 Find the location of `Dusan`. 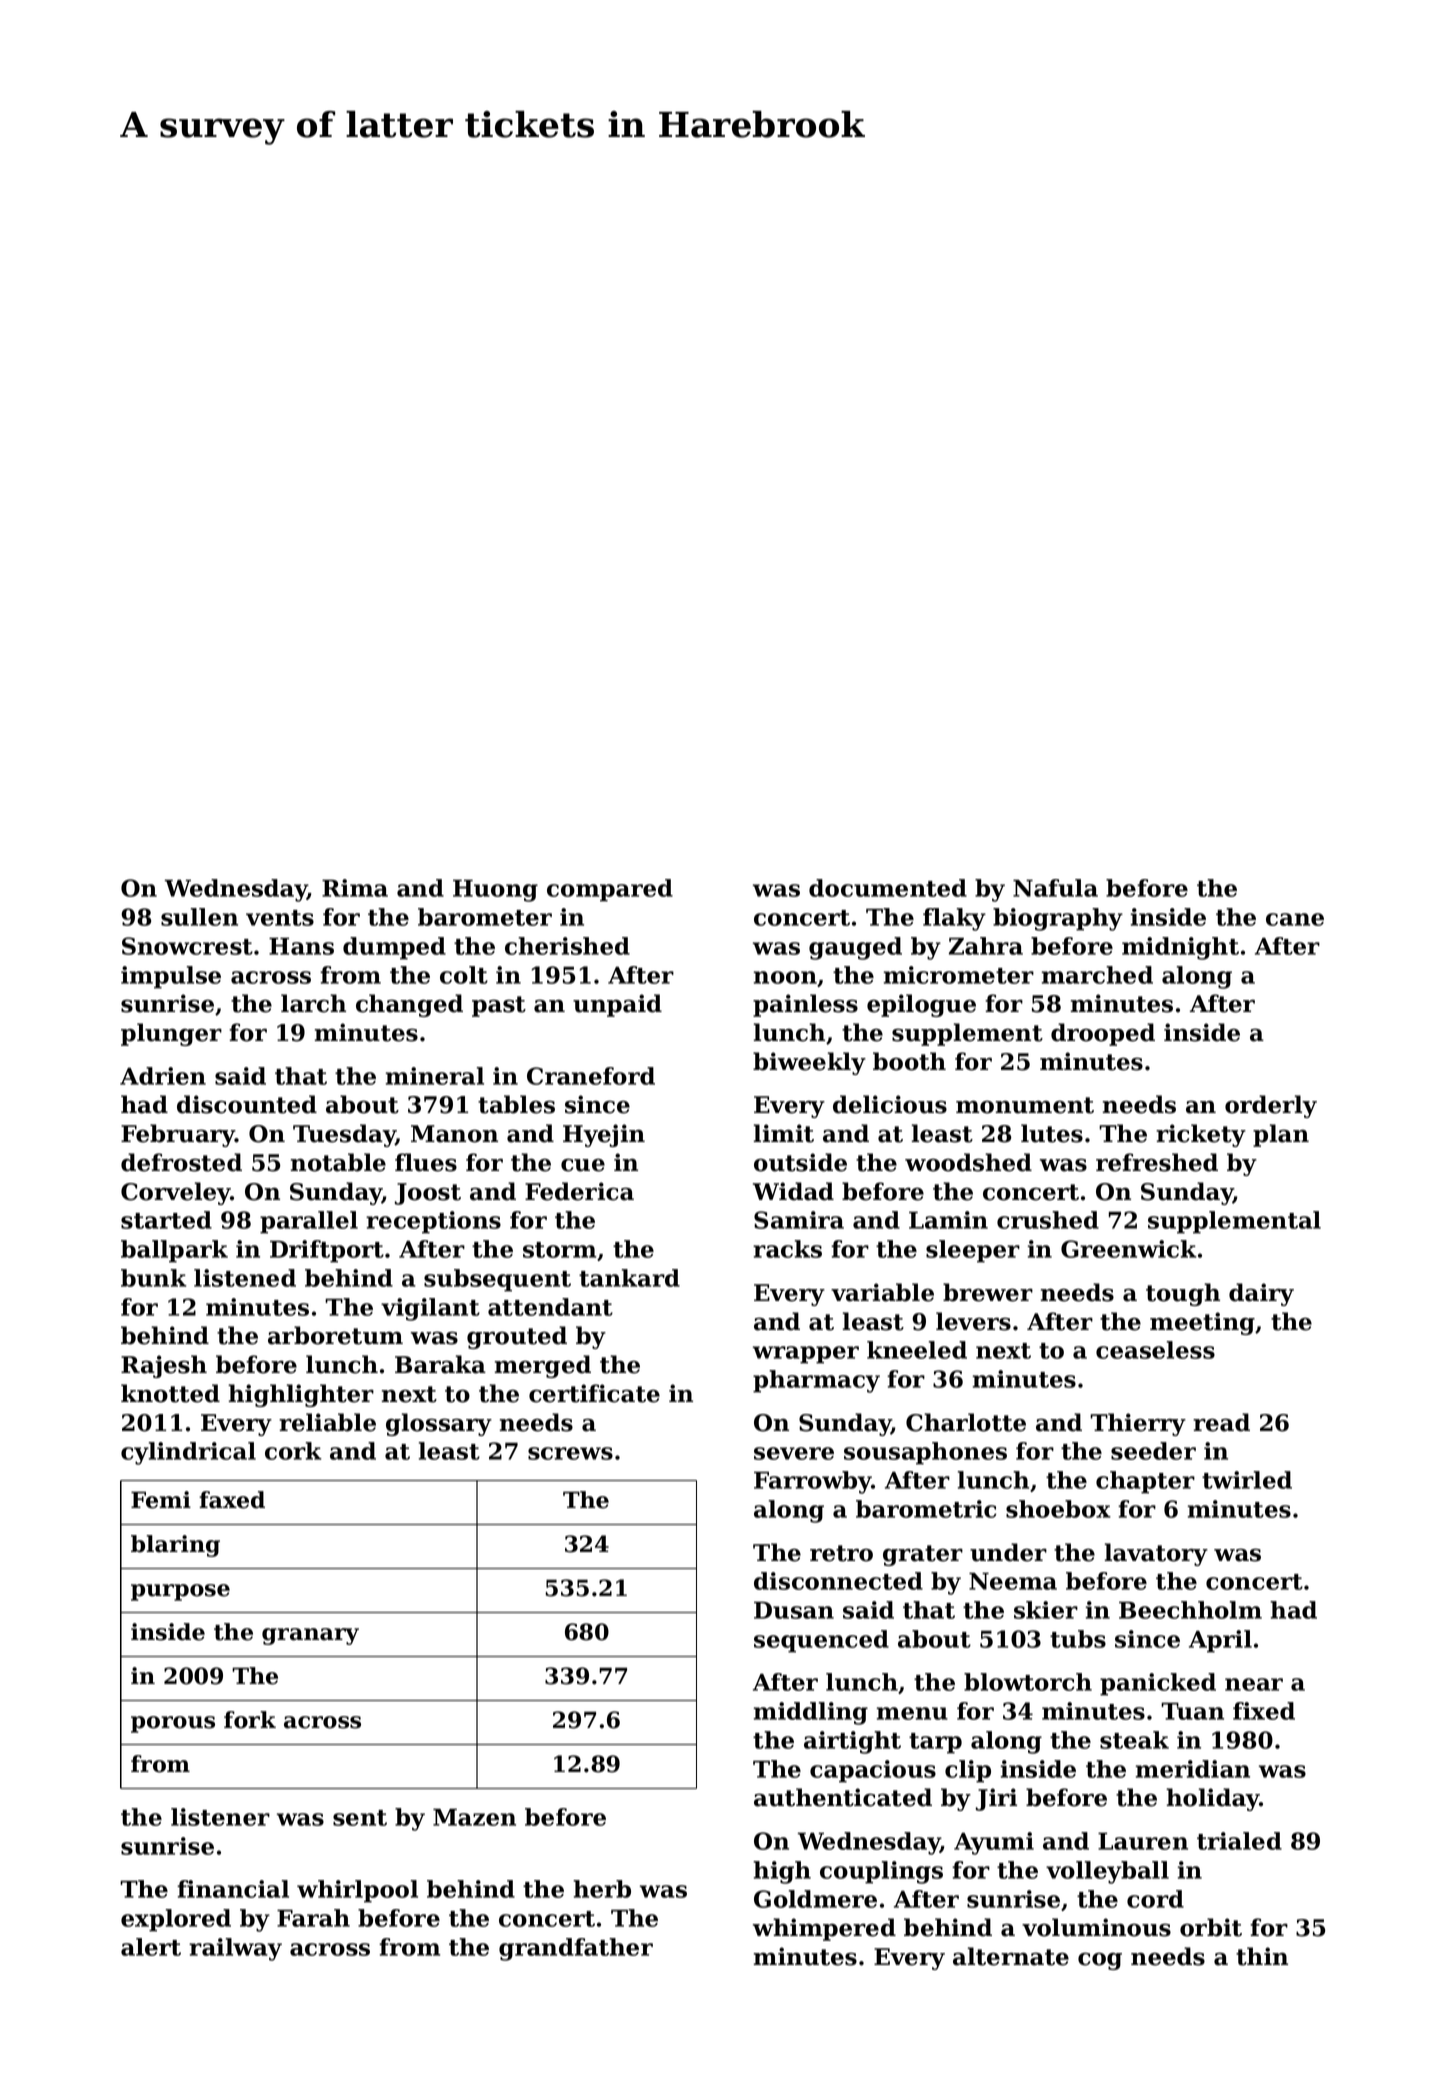

Dusan is located at coordinates (794, 1610).
